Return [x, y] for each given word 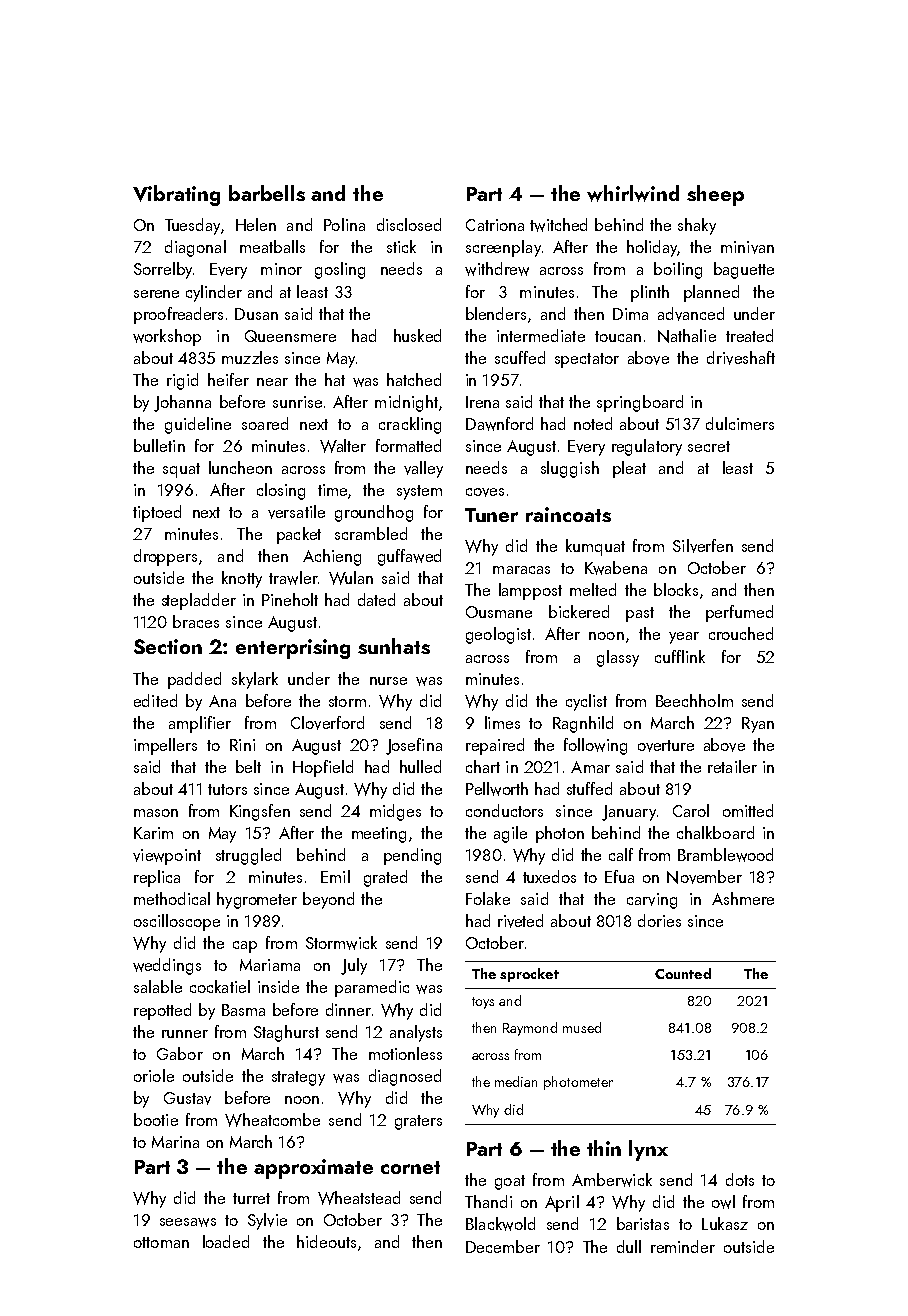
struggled [248, 856]
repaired [495, 746]
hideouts [326, 1241]
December [503, 1246]
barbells [267, 193]
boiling [678, 270]
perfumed [739, 613]
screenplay [503, 248]
